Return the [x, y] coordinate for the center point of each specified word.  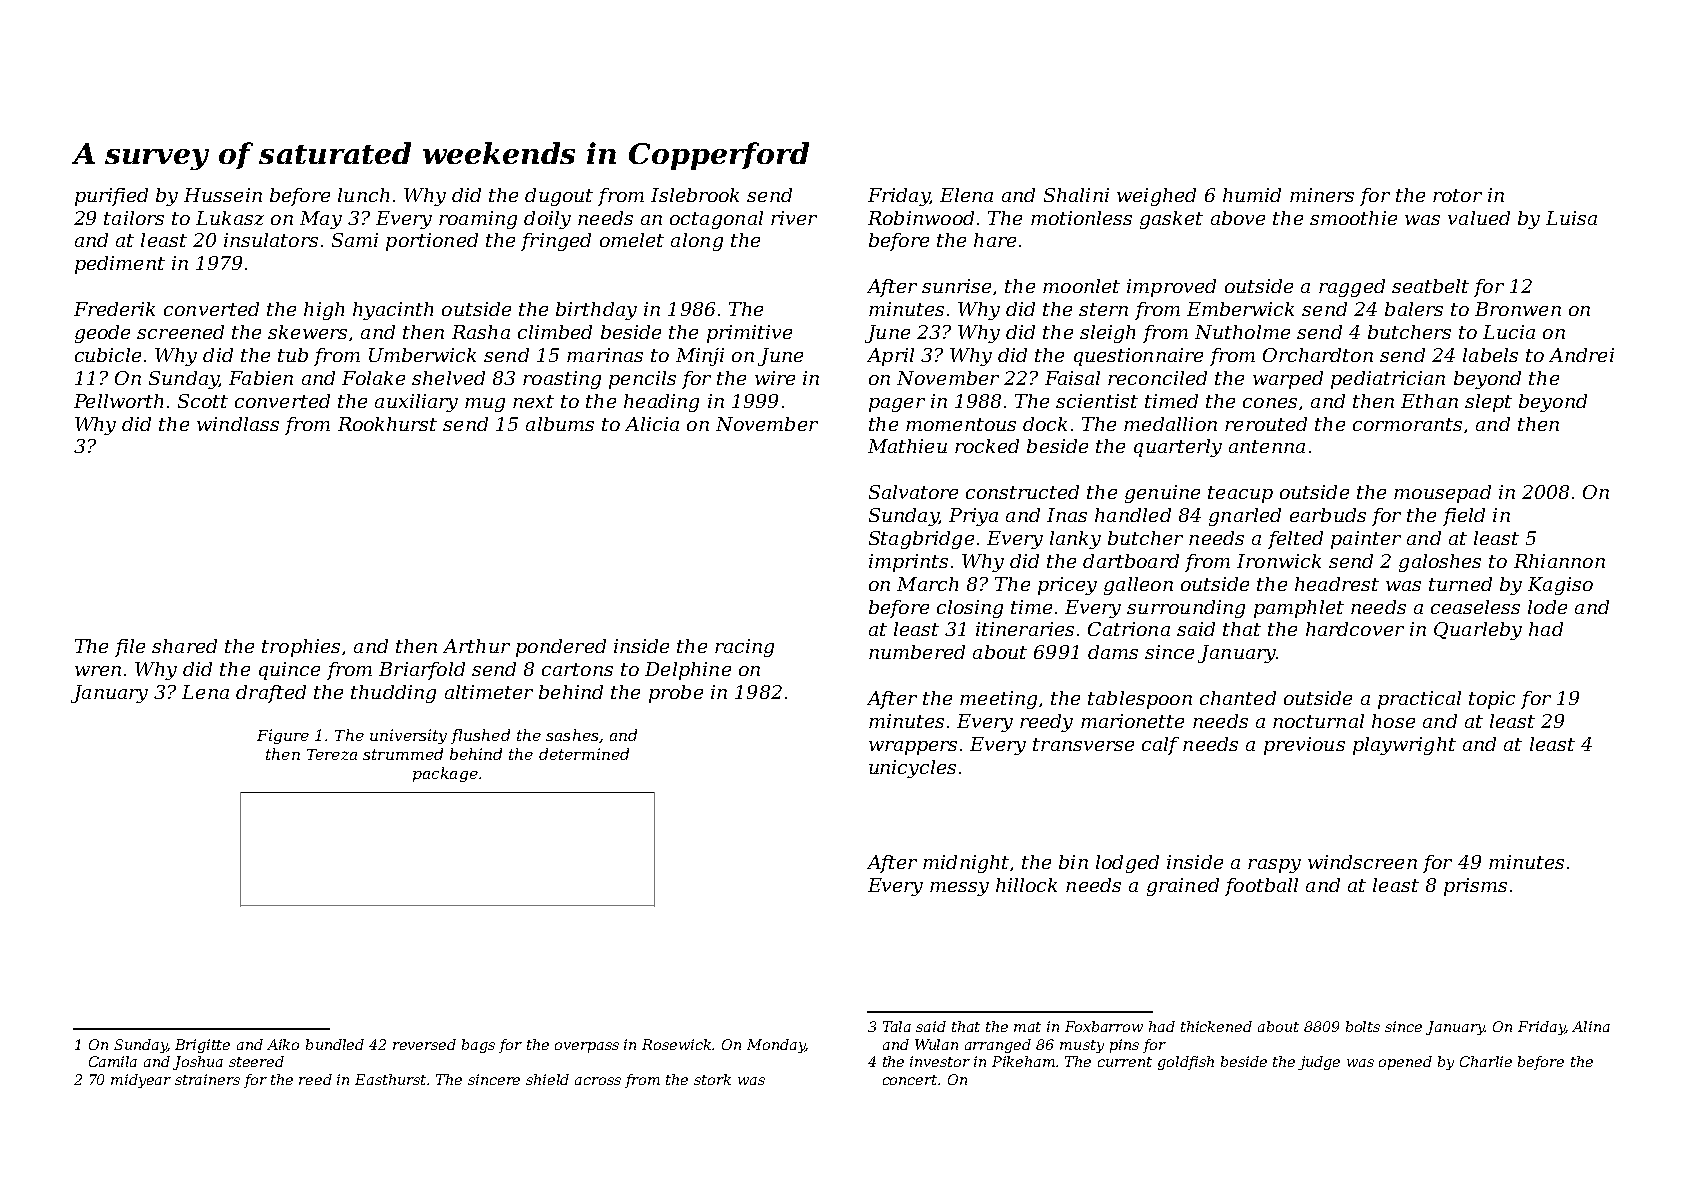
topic [1492, 700]
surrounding [1186, 609]
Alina [1591, 1026]
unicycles [912, 769]
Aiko [283, 1044]
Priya [973, 517]
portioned [432, 242]
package [445, 774]
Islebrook [695, 195]
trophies [301, 648]
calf [1160, 746]
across [598, 1081]
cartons [577, 669]
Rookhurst [387, 424]
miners [1322, 195]
